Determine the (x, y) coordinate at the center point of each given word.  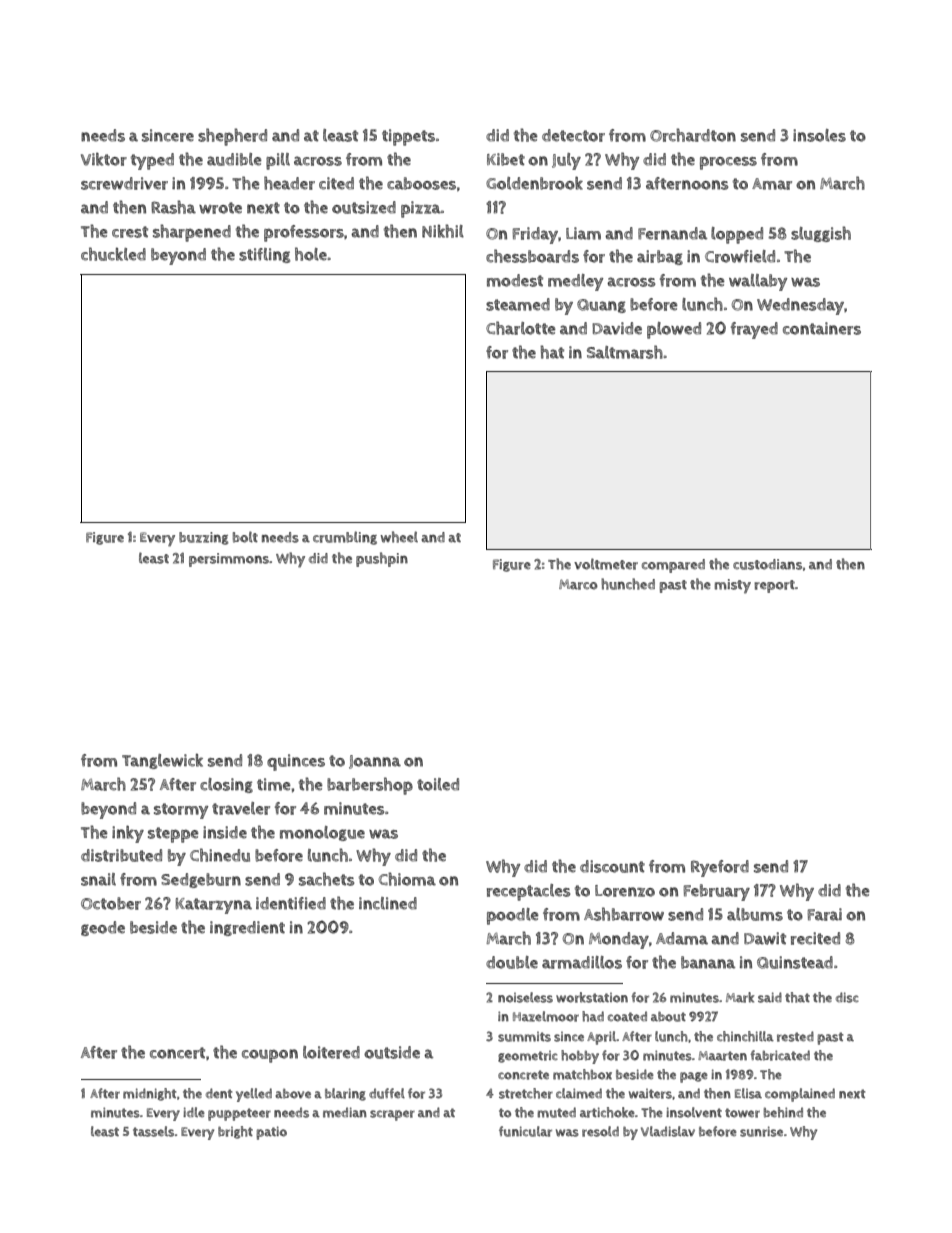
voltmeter (606, 564)
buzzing (203, 538)
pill (278, 161)
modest (515, 280)
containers (822, 328)
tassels (153, 1131)
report (774, 586)
